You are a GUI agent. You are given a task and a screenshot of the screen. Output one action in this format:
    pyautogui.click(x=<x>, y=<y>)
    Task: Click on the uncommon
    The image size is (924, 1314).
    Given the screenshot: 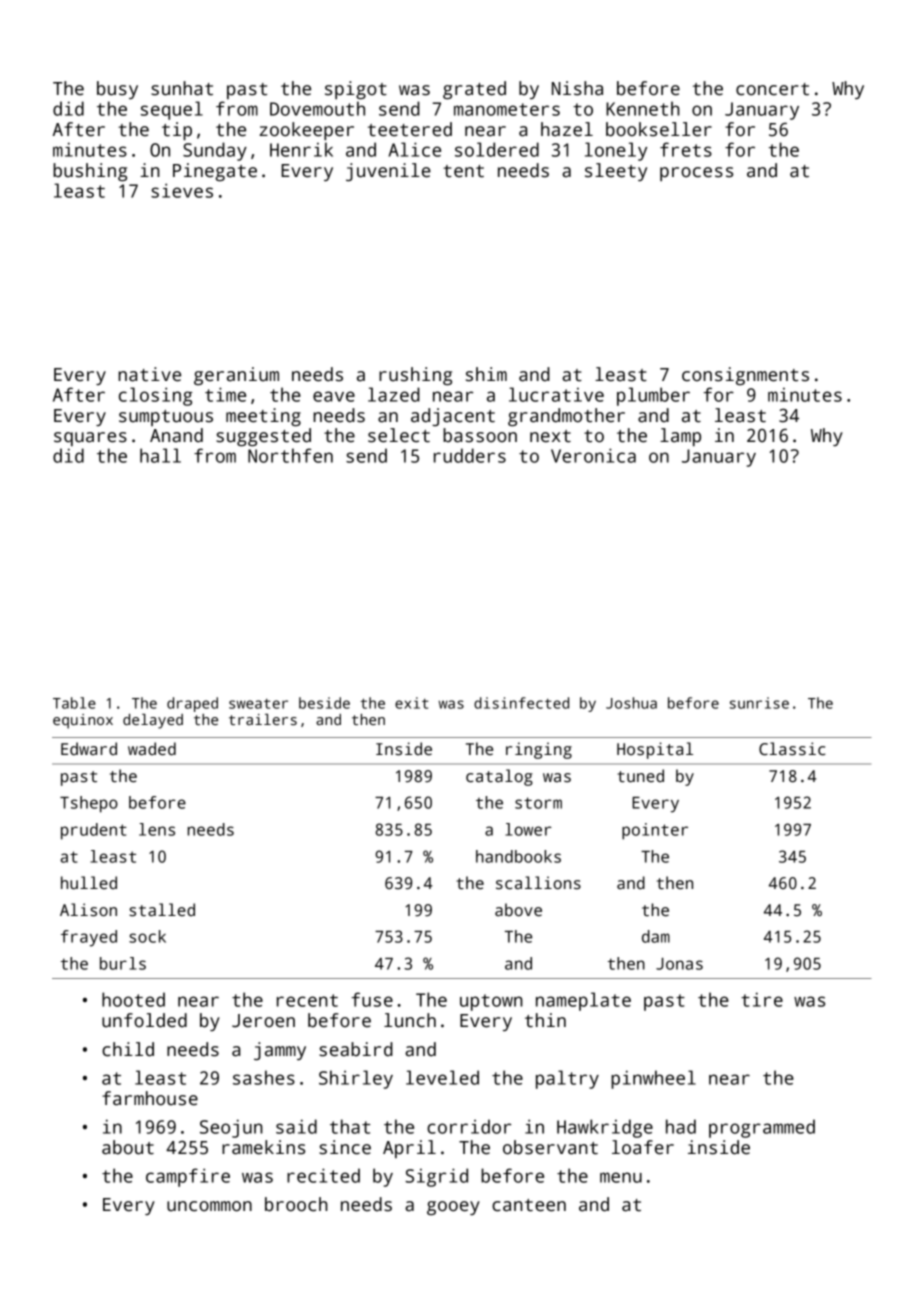 What is the action you would take?
    pyautogui.click(x=209, y=1206)
